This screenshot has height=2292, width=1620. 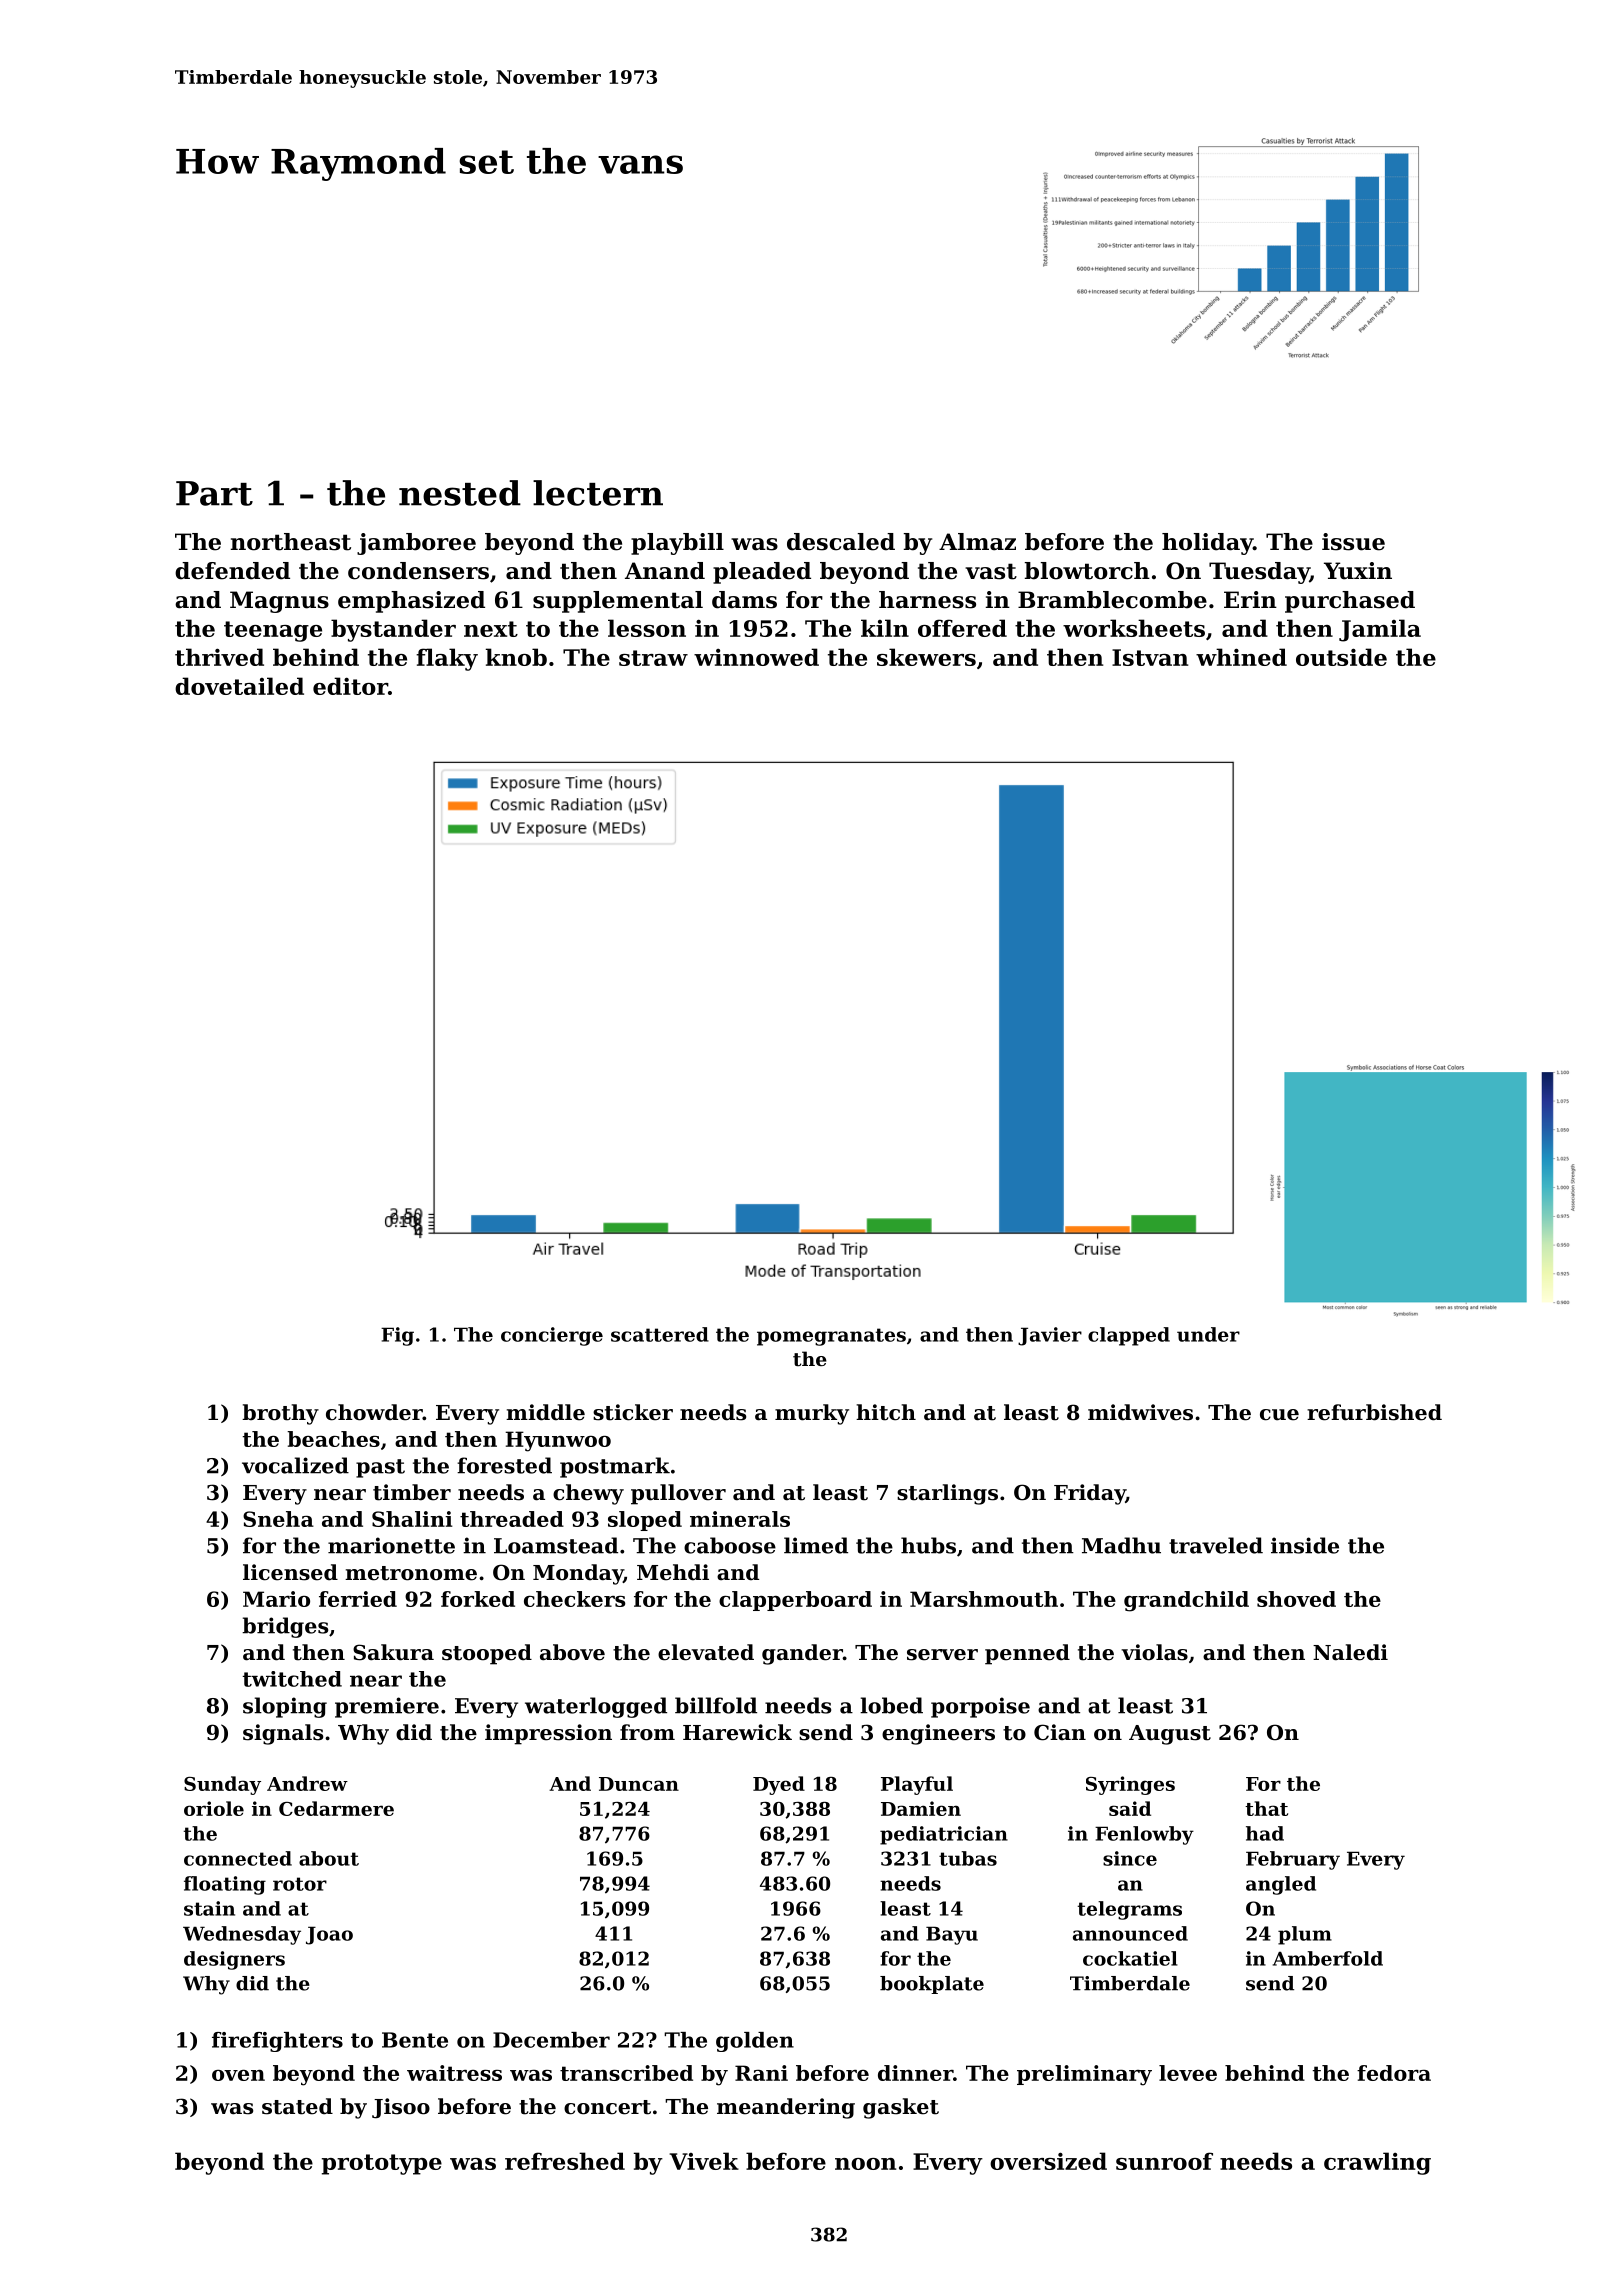 What do you see at coordinates (1380, 630) in the screenshot?
I see `Jamila` at bounding box center [1380, 630].
